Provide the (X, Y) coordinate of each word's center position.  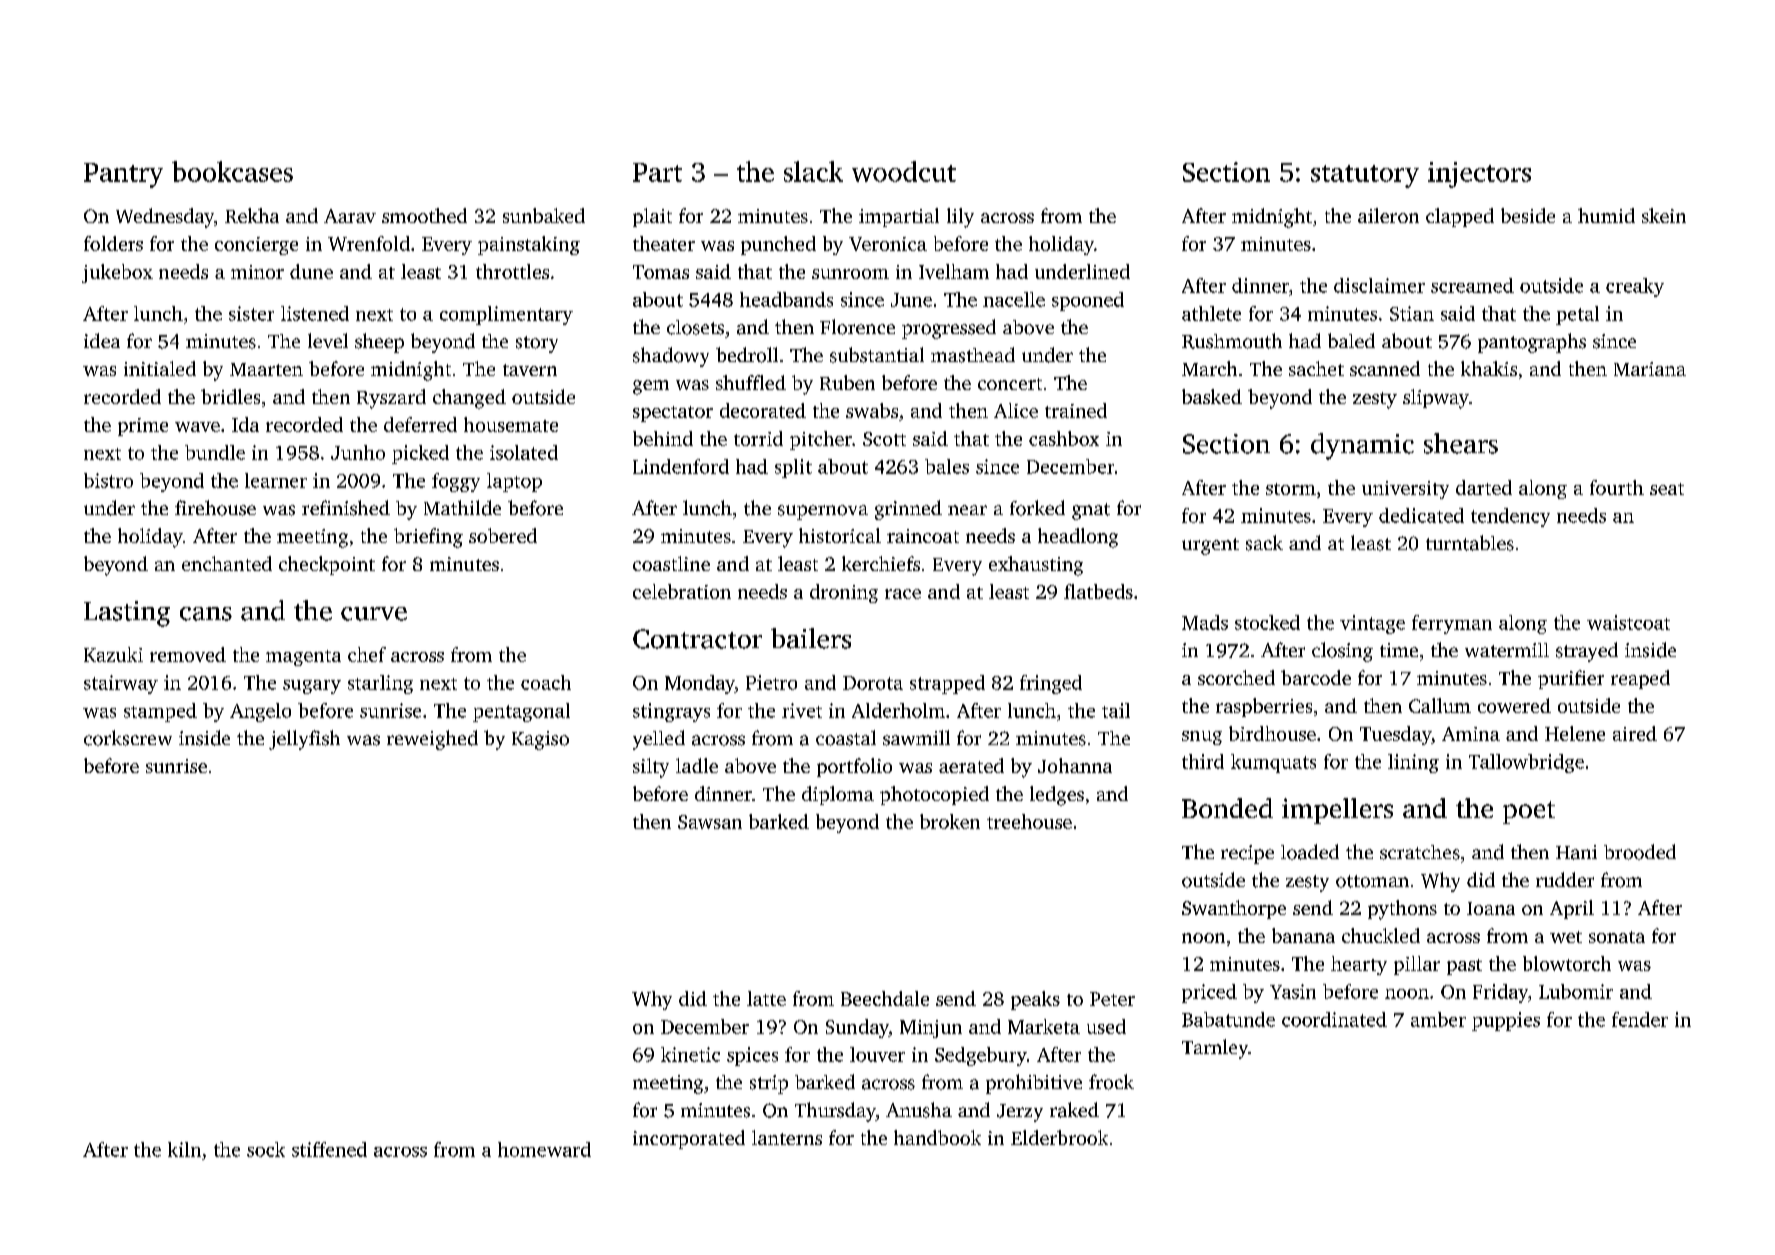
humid (1606, 215)
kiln (184, 1149)
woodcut (904, 171)
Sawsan (710, 822)
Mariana (1650, 369)
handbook (937, 1137)
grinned (908, 510)
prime (143, 427)
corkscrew (128, 738)
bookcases (232, 171)
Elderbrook (1059, 1137)
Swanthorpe (1234, 909)
